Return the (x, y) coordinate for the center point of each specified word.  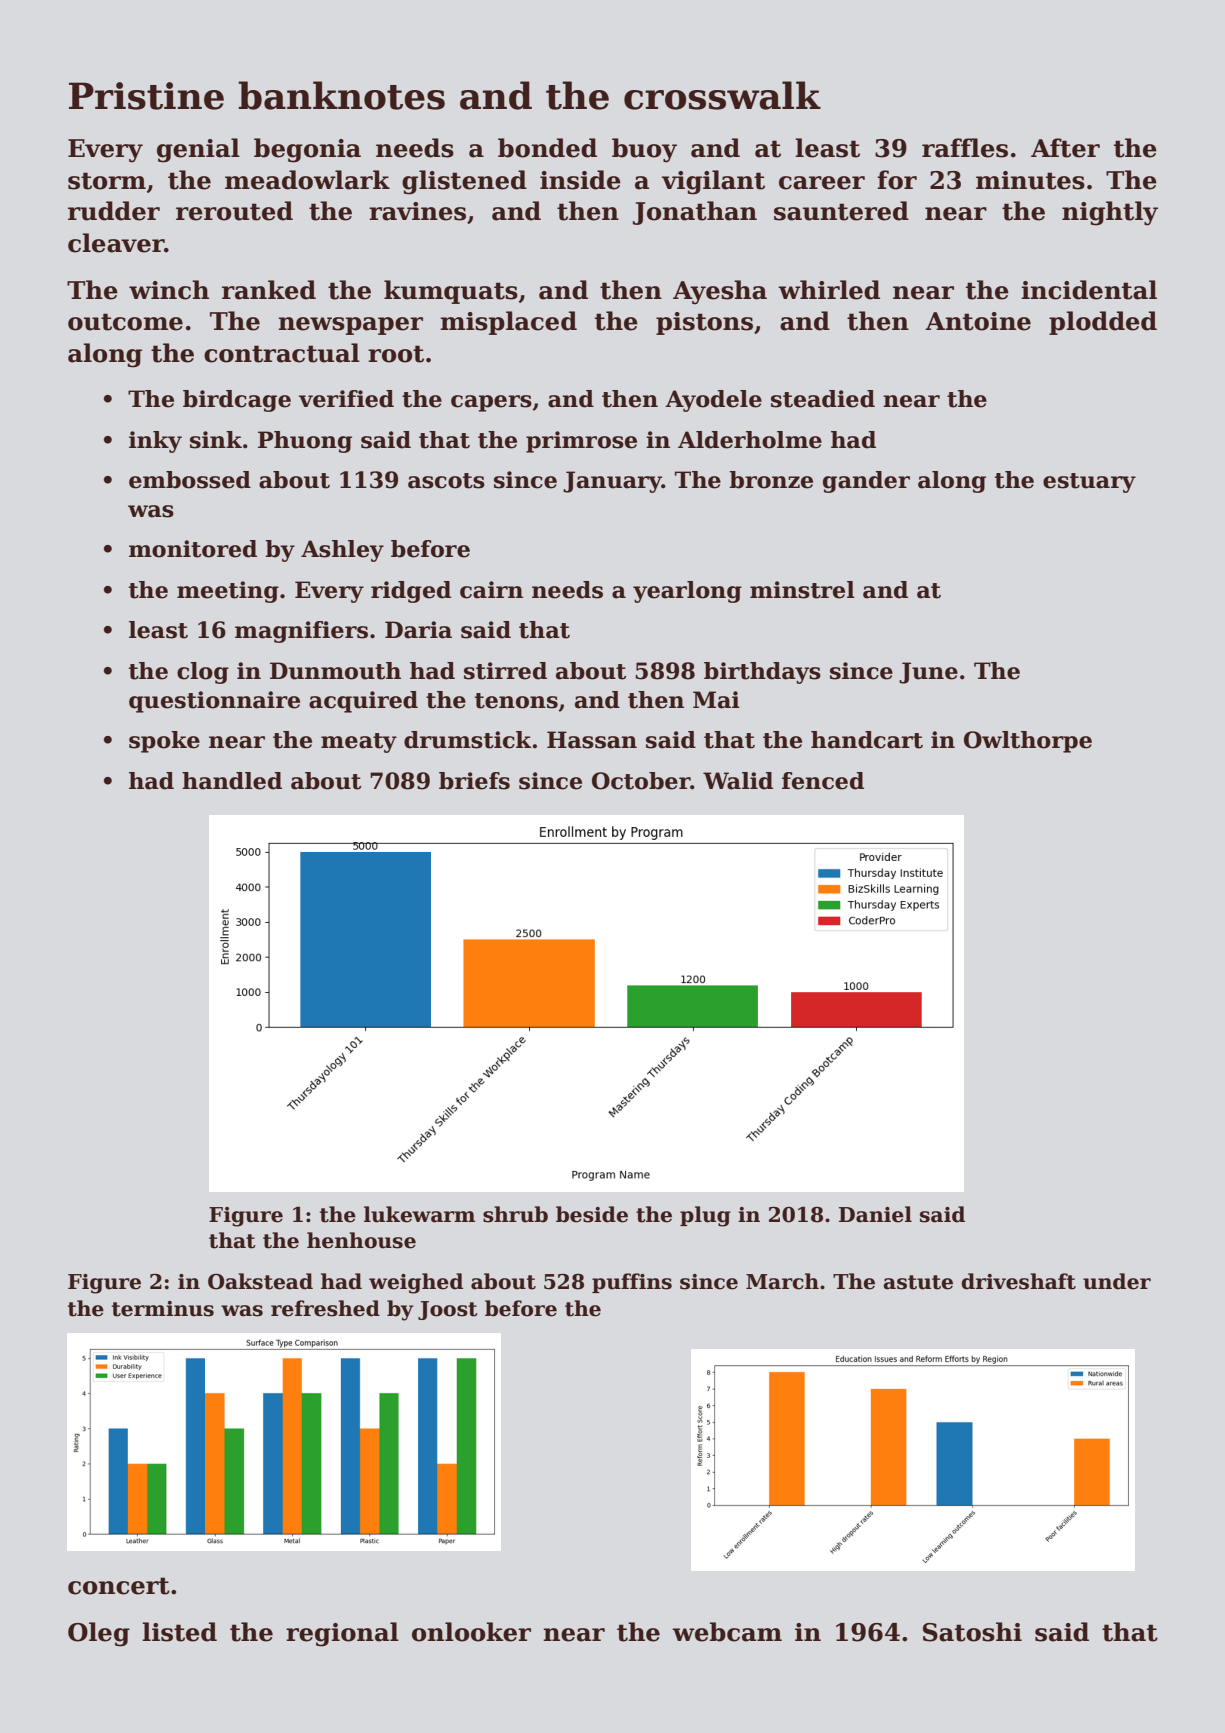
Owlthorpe (1028, 742)
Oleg (99, 1634)
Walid (738, 781)
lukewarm (419, 1214)
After (1065, 148)
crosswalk (722, 95)
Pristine (146, 96)
